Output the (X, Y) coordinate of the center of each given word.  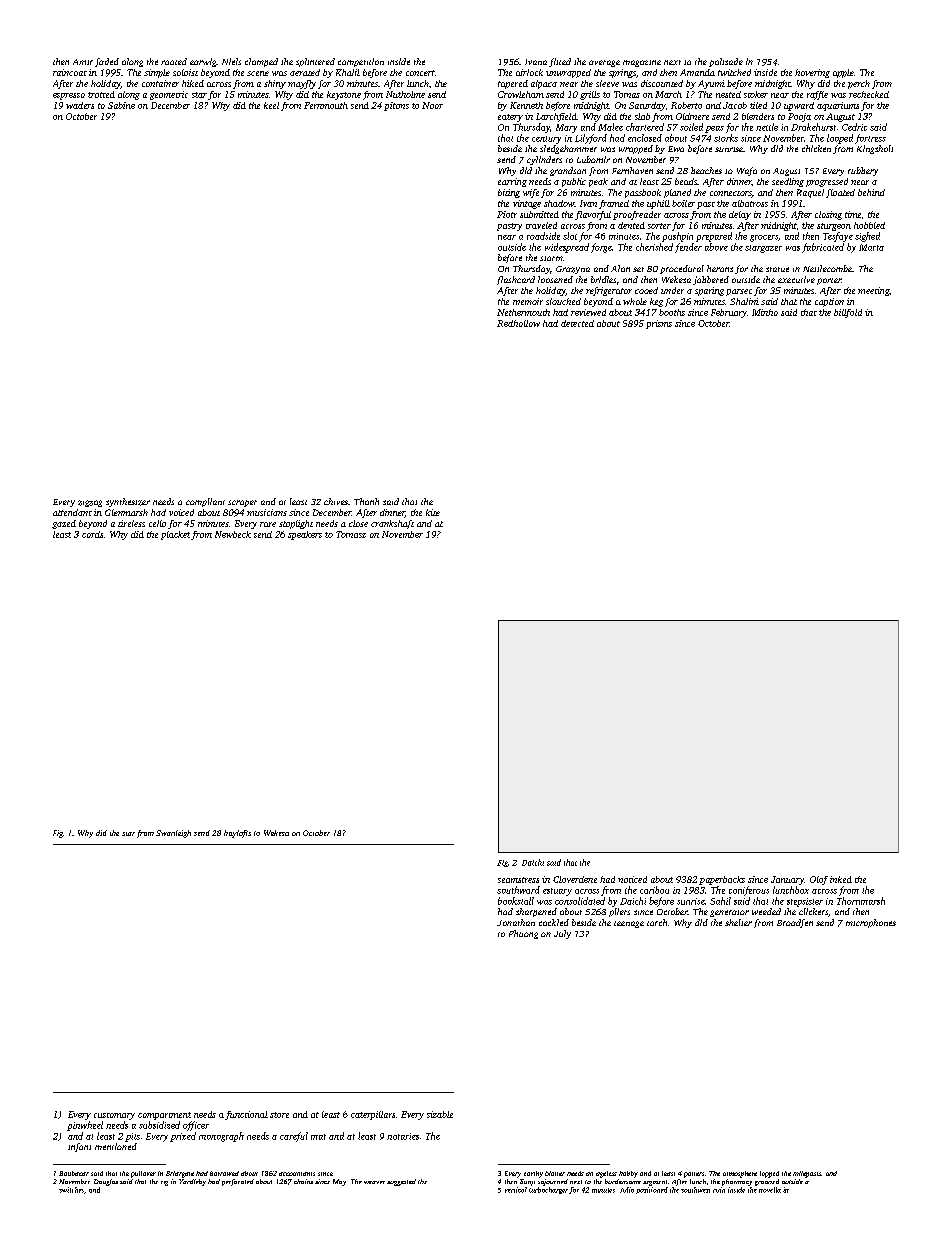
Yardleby (192, 1182)
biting (509, 193)
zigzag (90, 503)
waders (80, 105)
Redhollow (518, 323)
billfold (848, 313)
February (729, 313)
